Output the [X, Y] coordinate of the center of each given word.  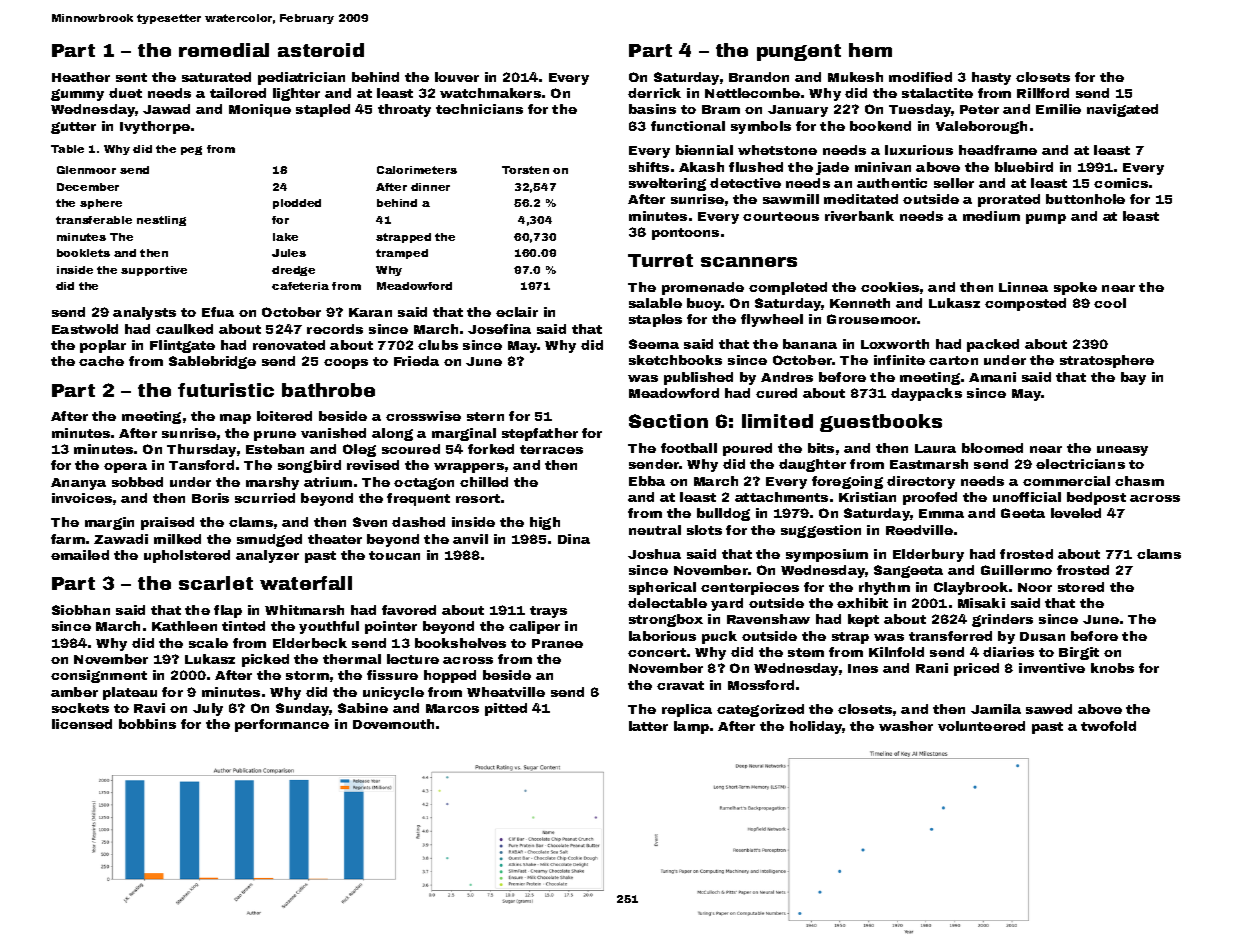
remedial [224, 50]
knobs [1112, 668]
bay [1133, 378]
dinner [430, 187]
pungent [799, 52]
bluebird [1024, 167]
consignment [99, 676]
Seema [654, 344]
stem [806, 652]
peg [191, 150]
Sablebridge [212, 362]
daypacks [926, 394]
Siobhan [81, 610]
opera [125, 468]
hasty [991, 78]
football [689, 448]
